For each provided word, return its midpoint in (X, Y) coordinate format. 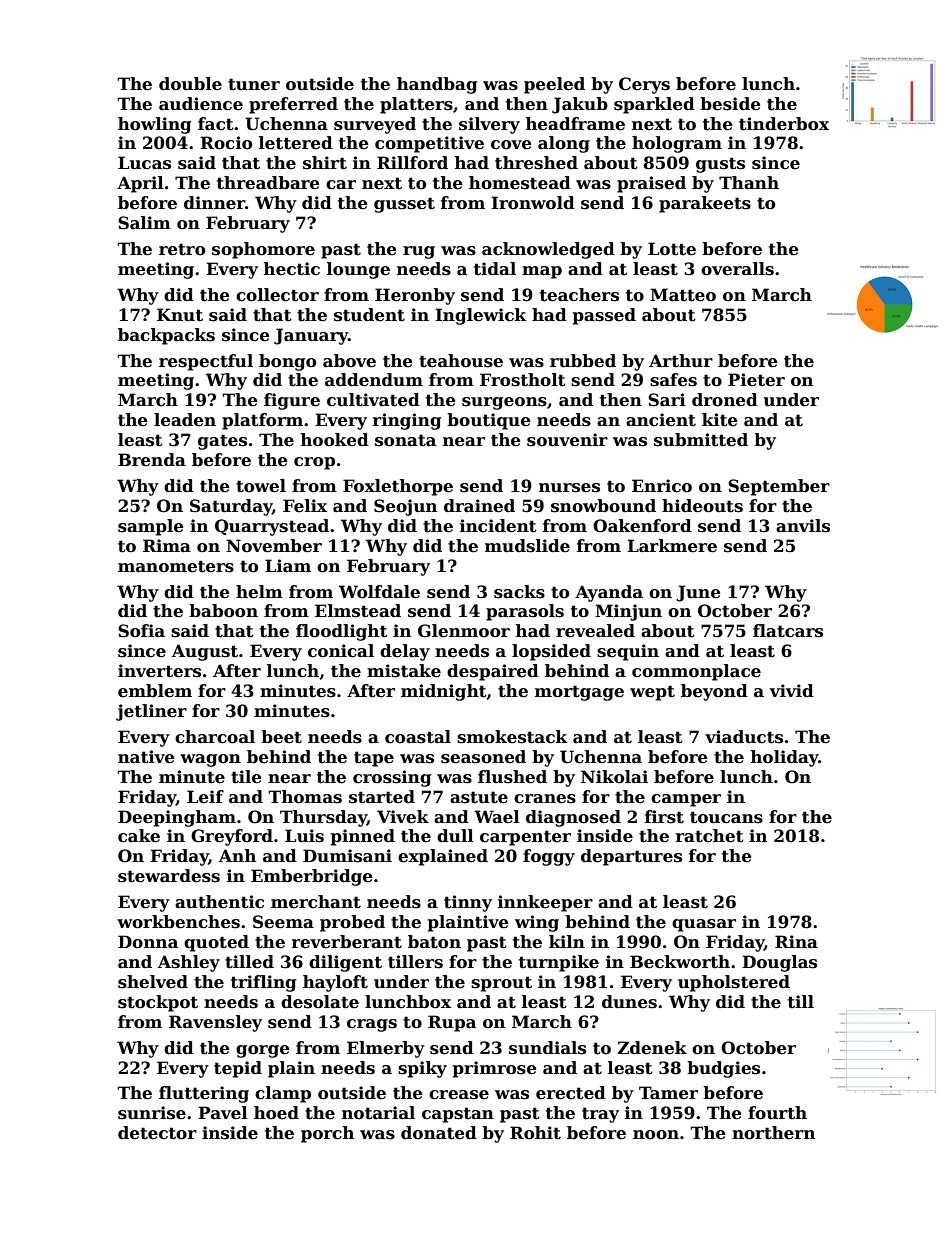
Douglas (779, 963)
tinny (468, 903)
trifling (263, 983)
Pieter (756, 380)
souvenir (567, 440)
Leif (205, 797)
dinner (214, 203)
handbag (437, 85)
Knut (180, 315)
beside (730, 104)
